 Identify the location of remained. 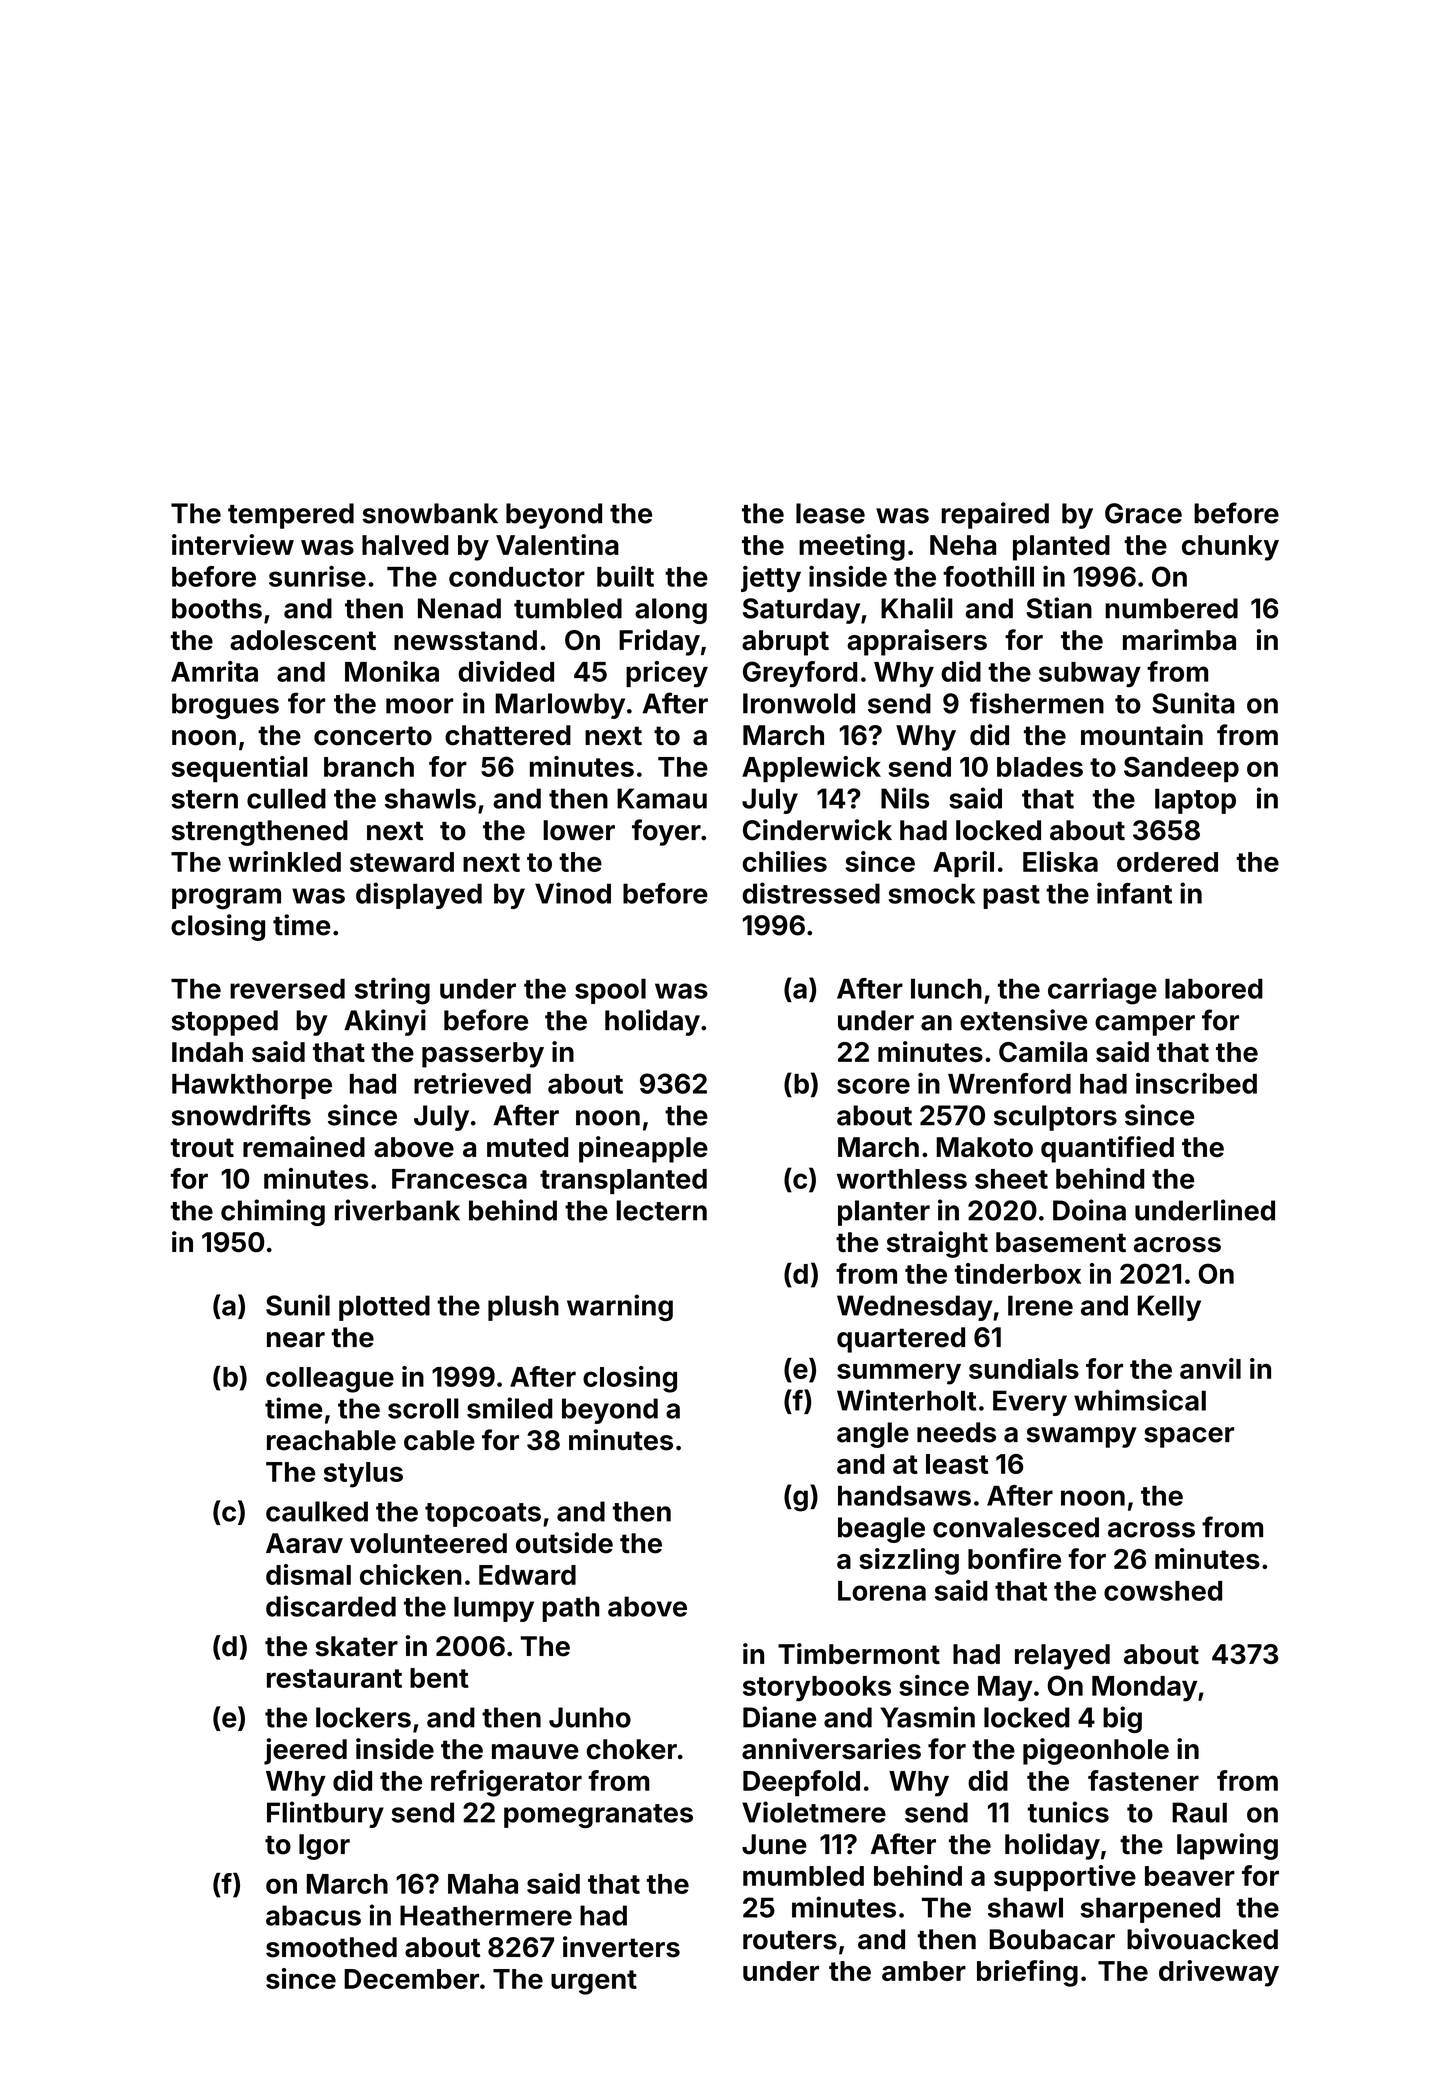
(304, 1146).
